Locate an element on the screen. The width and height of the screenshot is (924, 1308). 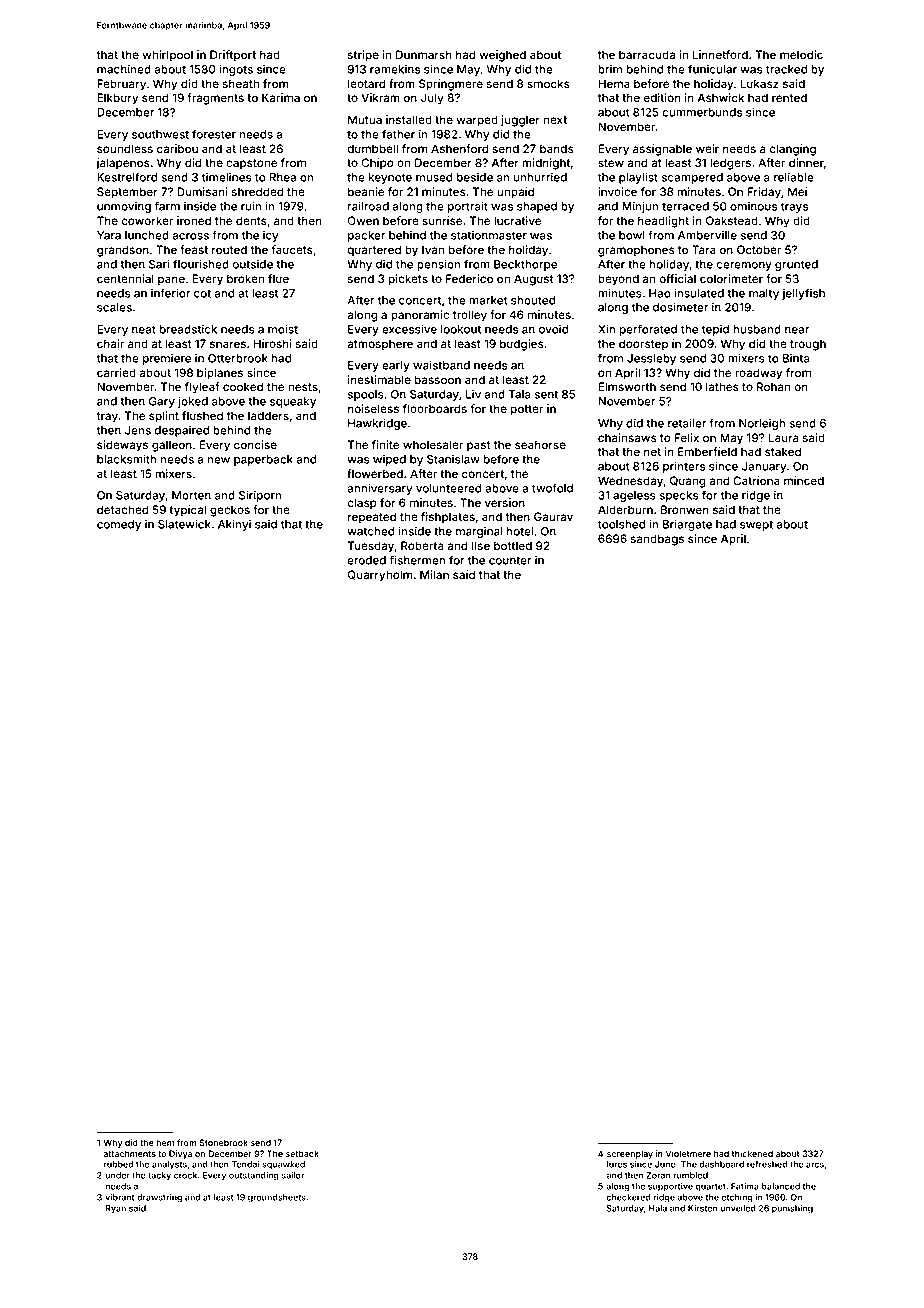
whirlpool is located at coordinates (167, 56).
